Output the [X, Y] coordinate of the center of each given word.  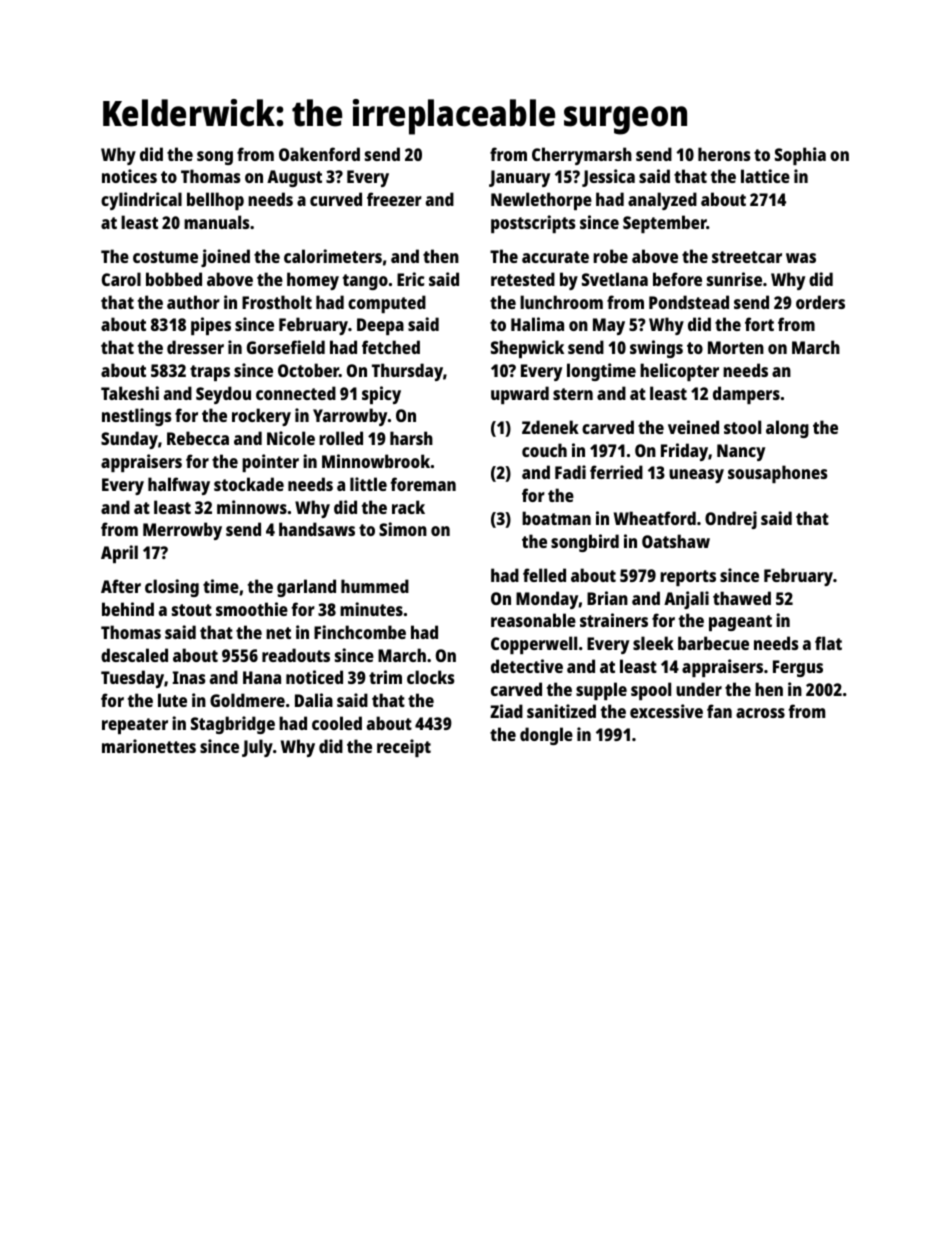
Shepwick [527, 349]
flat [828, 643]
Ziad [506, 711]
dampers [746, 395]
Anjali [686, 600]
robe [610, 256]
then [441, 256]
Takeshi [130, 393]
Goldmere [247, 700]
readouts [296, 655]
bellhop [215, 201]
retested [523, 279]
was [801, 258]
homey [313, 281]
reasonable [533, 620]
